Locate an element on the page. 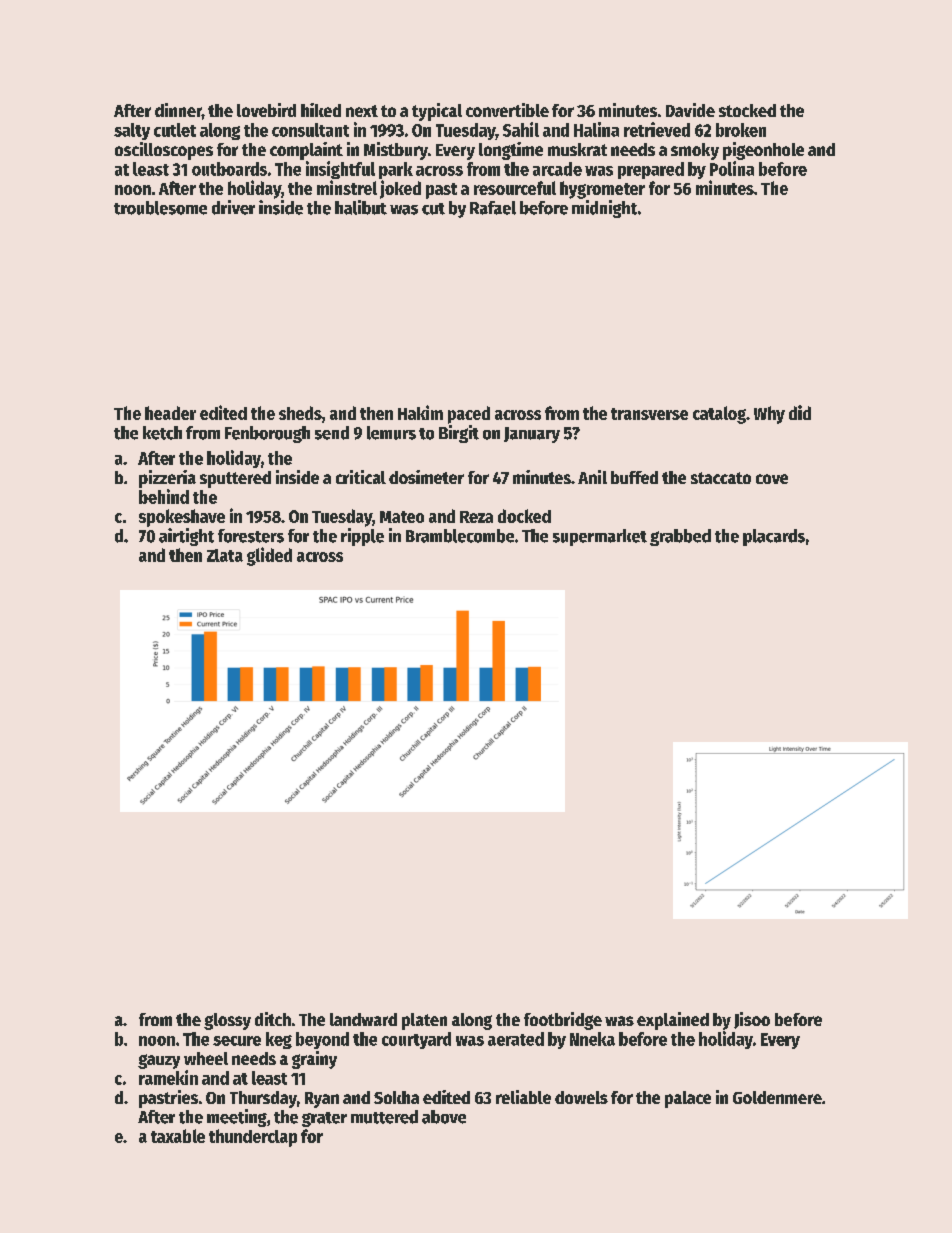 The height and width of the document is (1233, 952). Jisoo is located at coordinates (752, 1020).
